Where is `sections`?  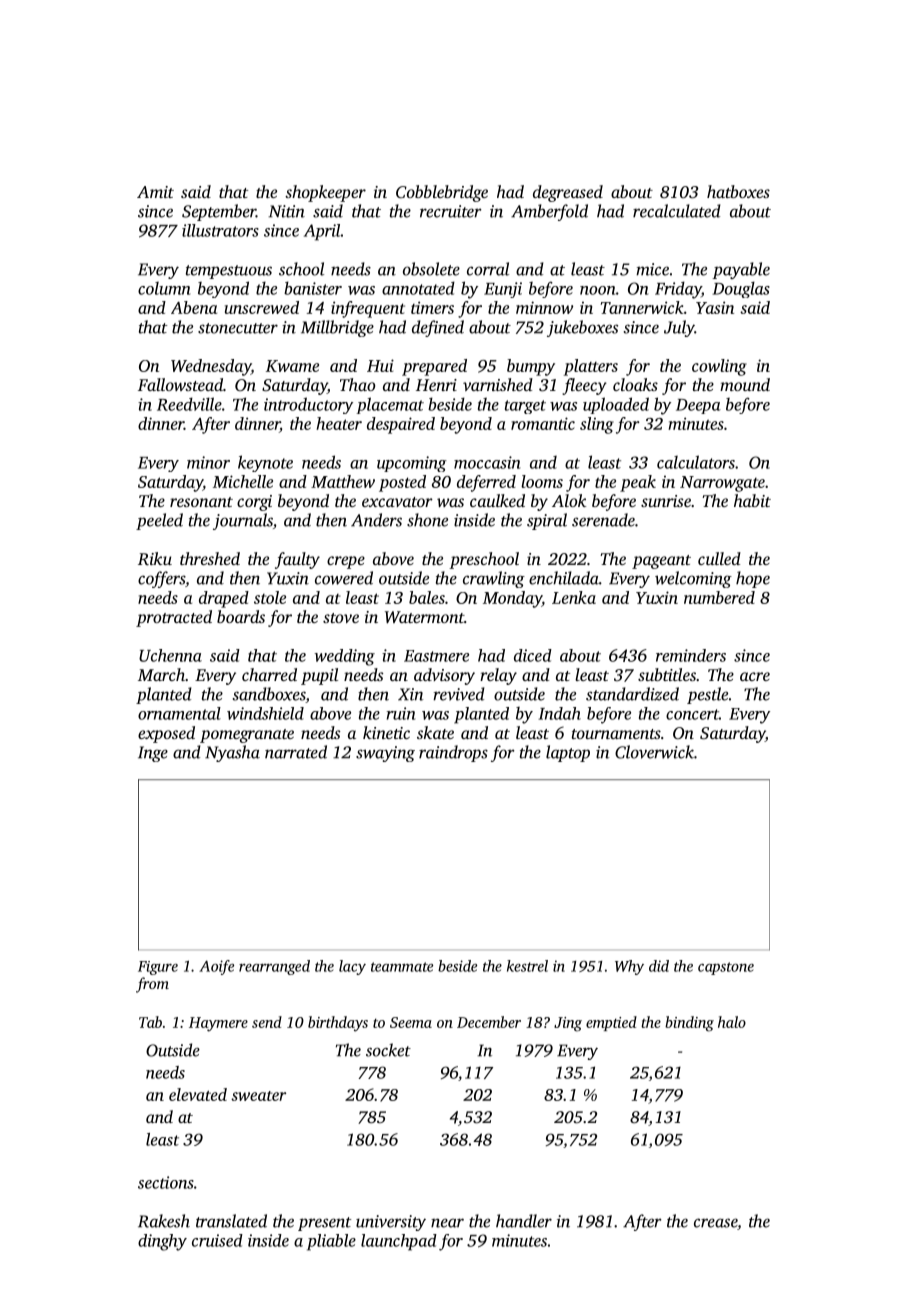
sections is located at coordinates (166, 1182).
